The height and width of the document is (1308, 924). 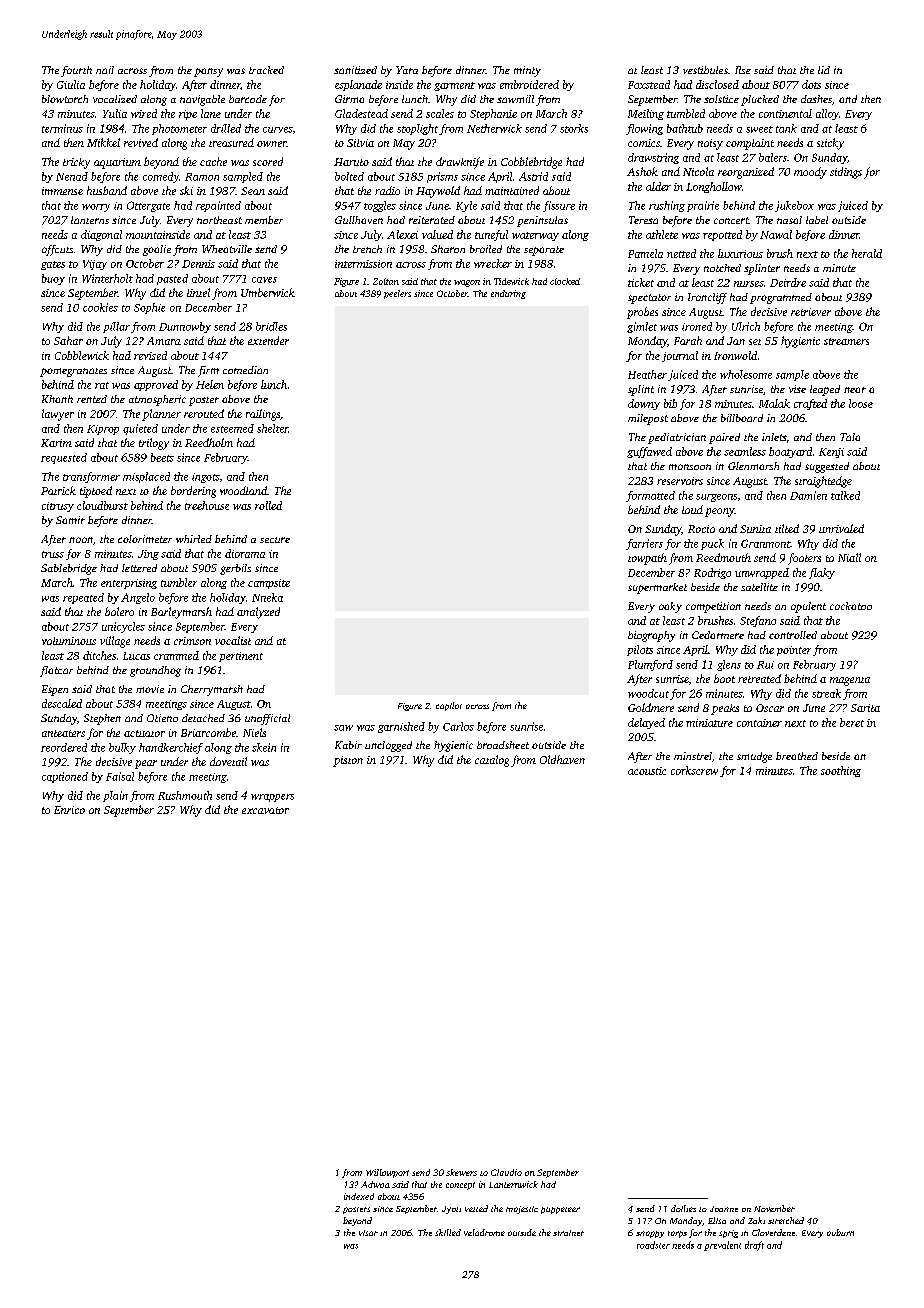 I want to click on intermission, so click(x=363, y=264).
